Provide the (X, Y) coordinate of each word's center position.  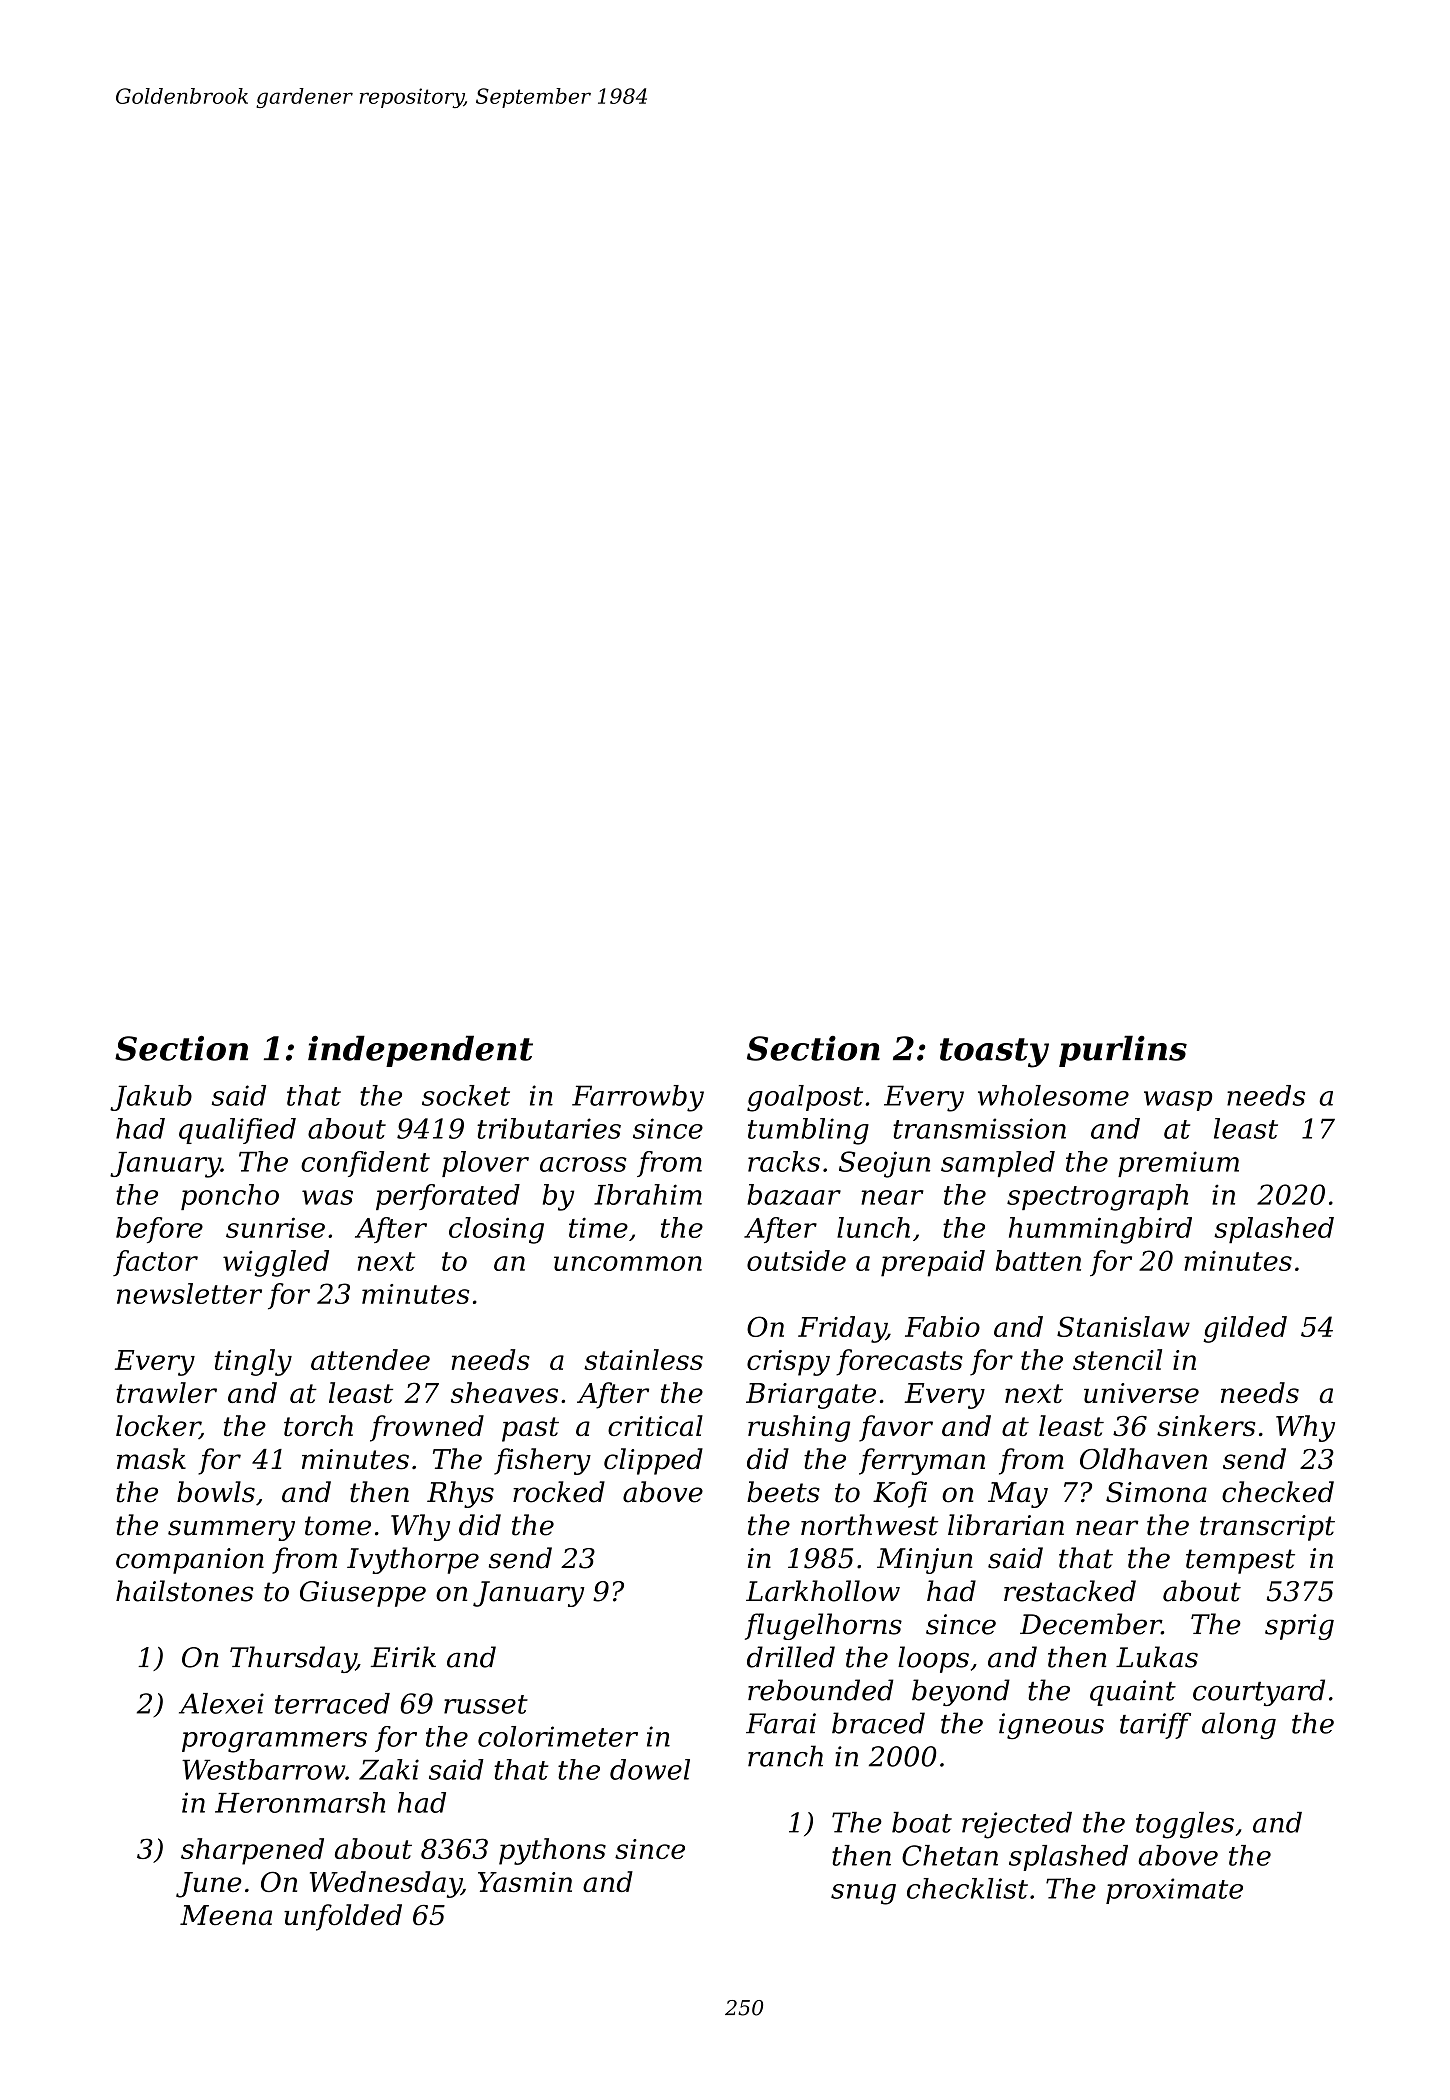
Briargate (811, 1396)
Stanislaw (1123, 1326)
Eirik (403, 1656)
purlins (1123, 1051)
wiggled (276, 1263)
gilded (1245, 1329)
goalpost (805, 1098)
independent (420, 1051)
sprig (1299, 1627)
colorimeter (558, 1736)
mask (151, 1459)
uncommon (628, 1263)
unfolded (343, 1917)
